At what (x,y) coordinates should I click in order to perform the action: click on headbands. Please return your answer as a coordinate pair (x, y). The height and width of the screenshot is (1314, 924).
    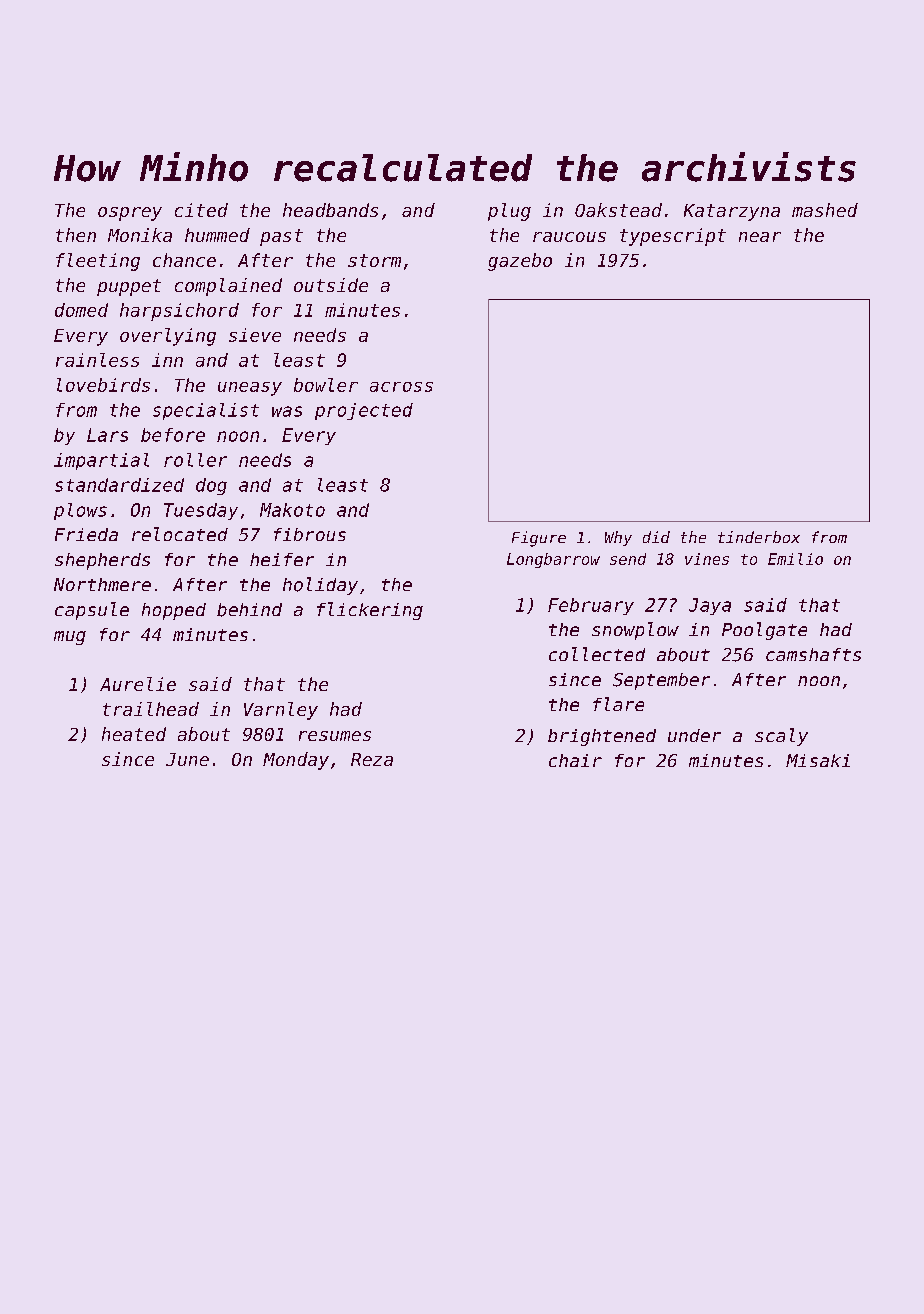
    Looking at the image, I should click on (330, 210).
